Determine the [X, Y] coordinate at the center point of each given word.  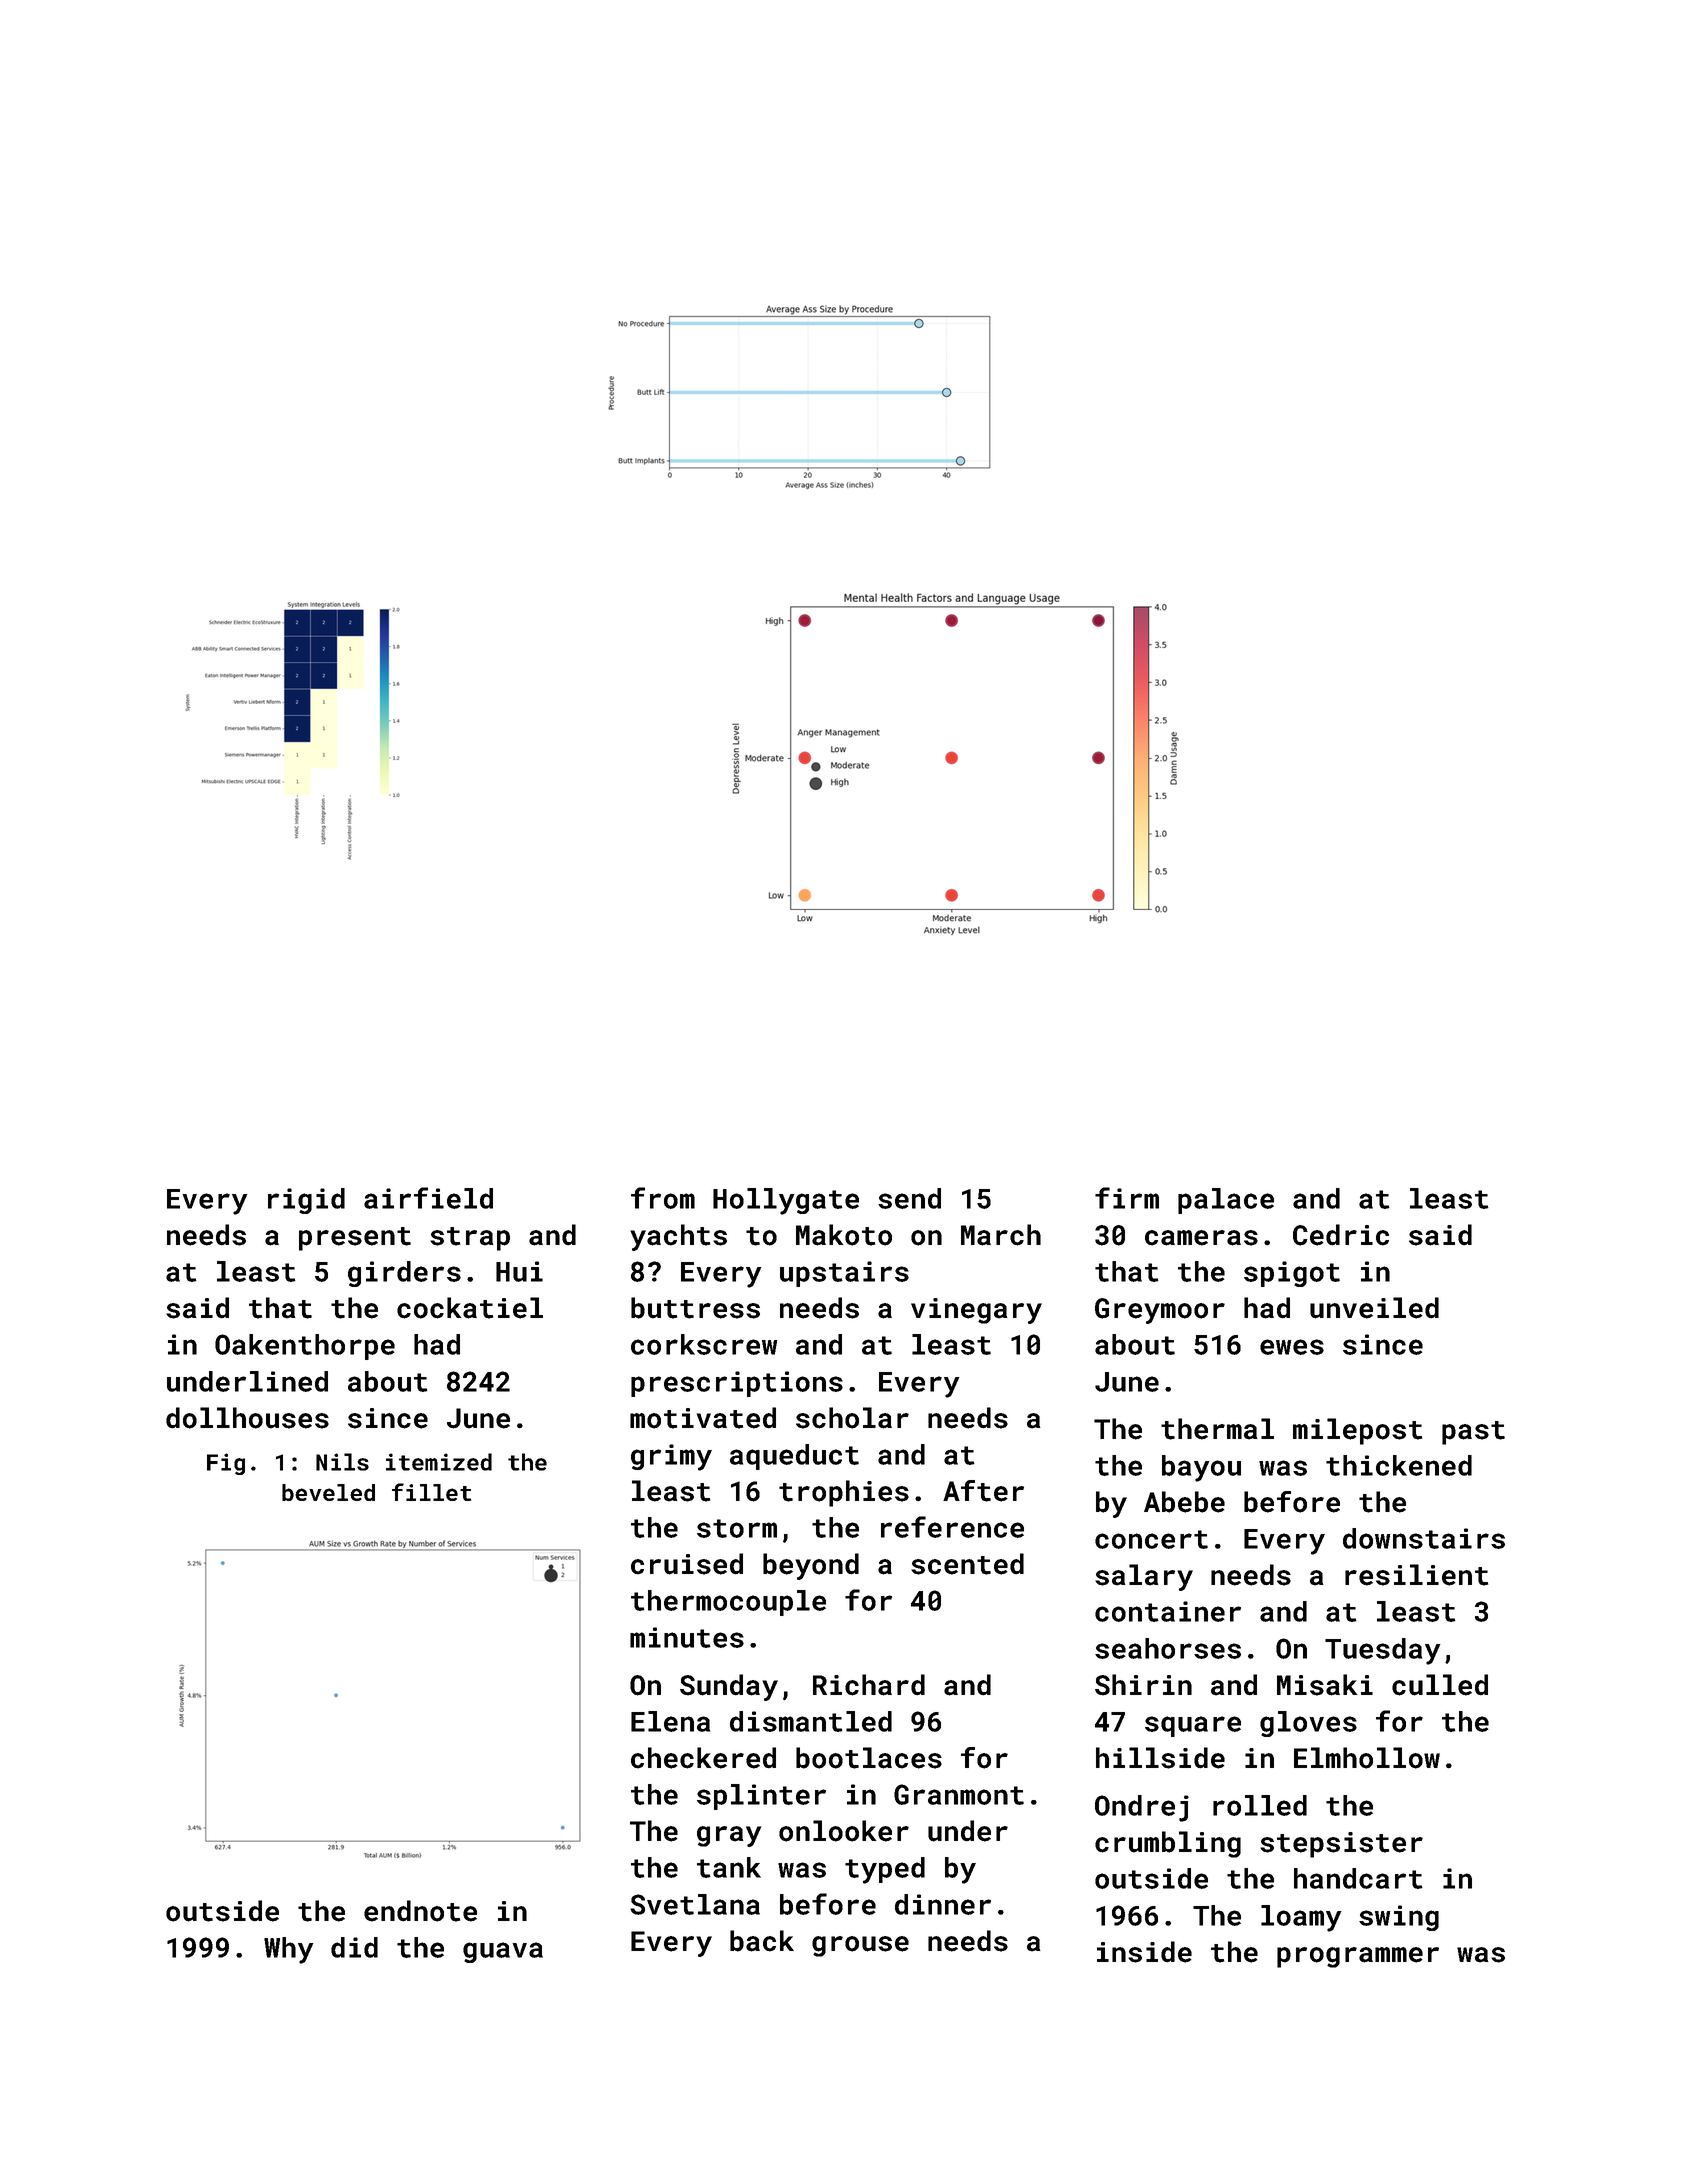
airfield [428, 1198]
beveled [328, 1492]
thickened [1399, 1465]
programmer [1358, 1957]
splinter [761, 1797]
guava [503, 1952]
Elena [670, 1721]
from [663, 1198]
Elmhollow [1367, 1758]
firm [1127, 1198]
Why [289, 1950]
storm [737, 1528]
